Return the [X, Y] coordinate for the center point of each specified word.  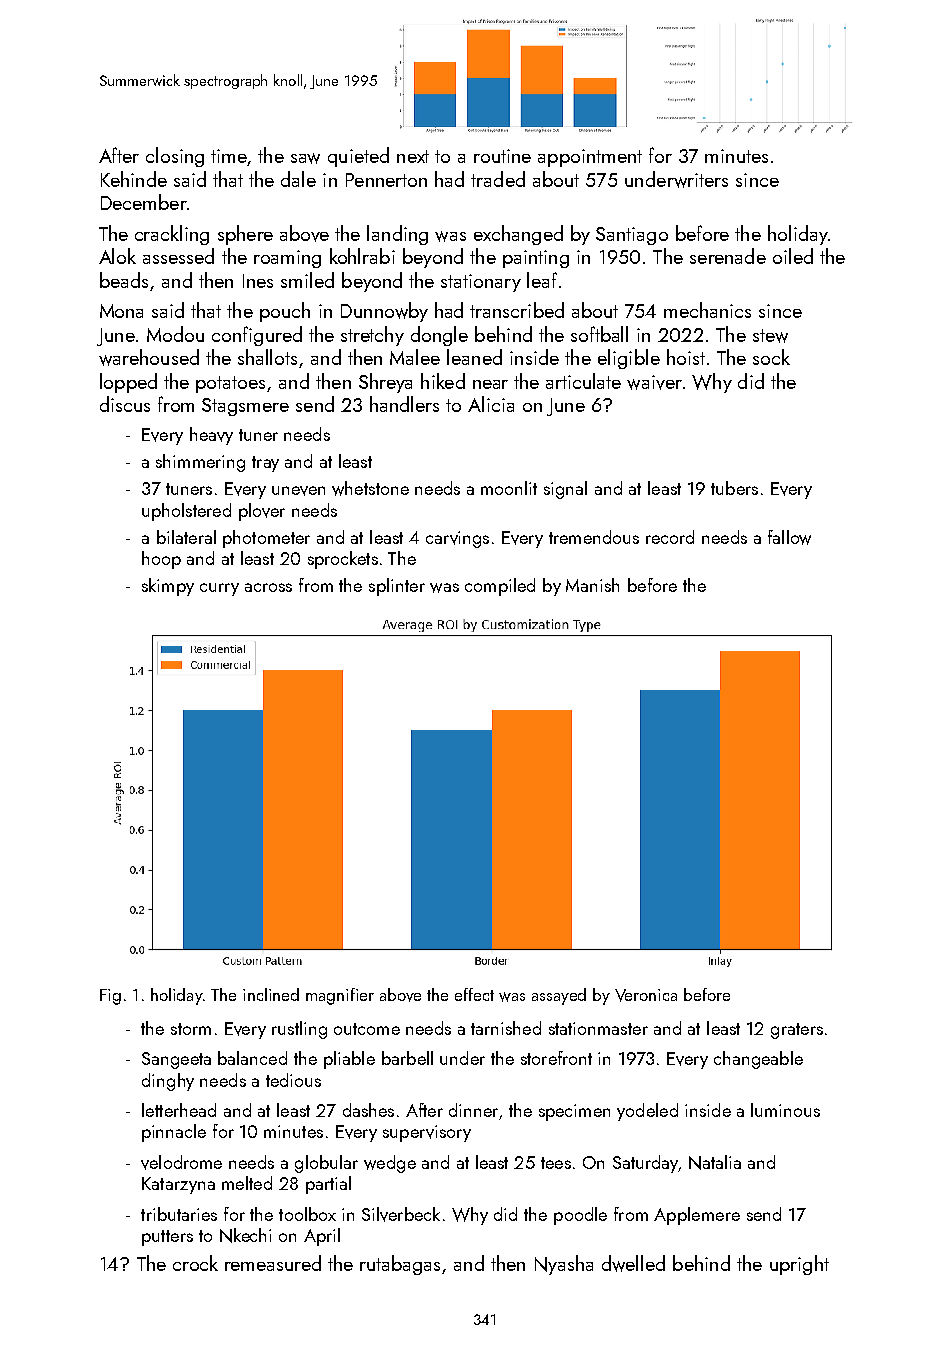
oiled [793, 256]
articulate [583, 381]
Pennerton [386, 180]
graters [797, 1031]
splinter [397, 587]
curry [219, 589]
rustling [299, 1030]
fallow [789, 537]
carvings [457, 539]
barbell [407, 1058]
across [268, 587]
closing [175, 157]
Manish [592, 585]
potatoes [230, 384]
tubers [734, 488]
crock [195, 1263]
